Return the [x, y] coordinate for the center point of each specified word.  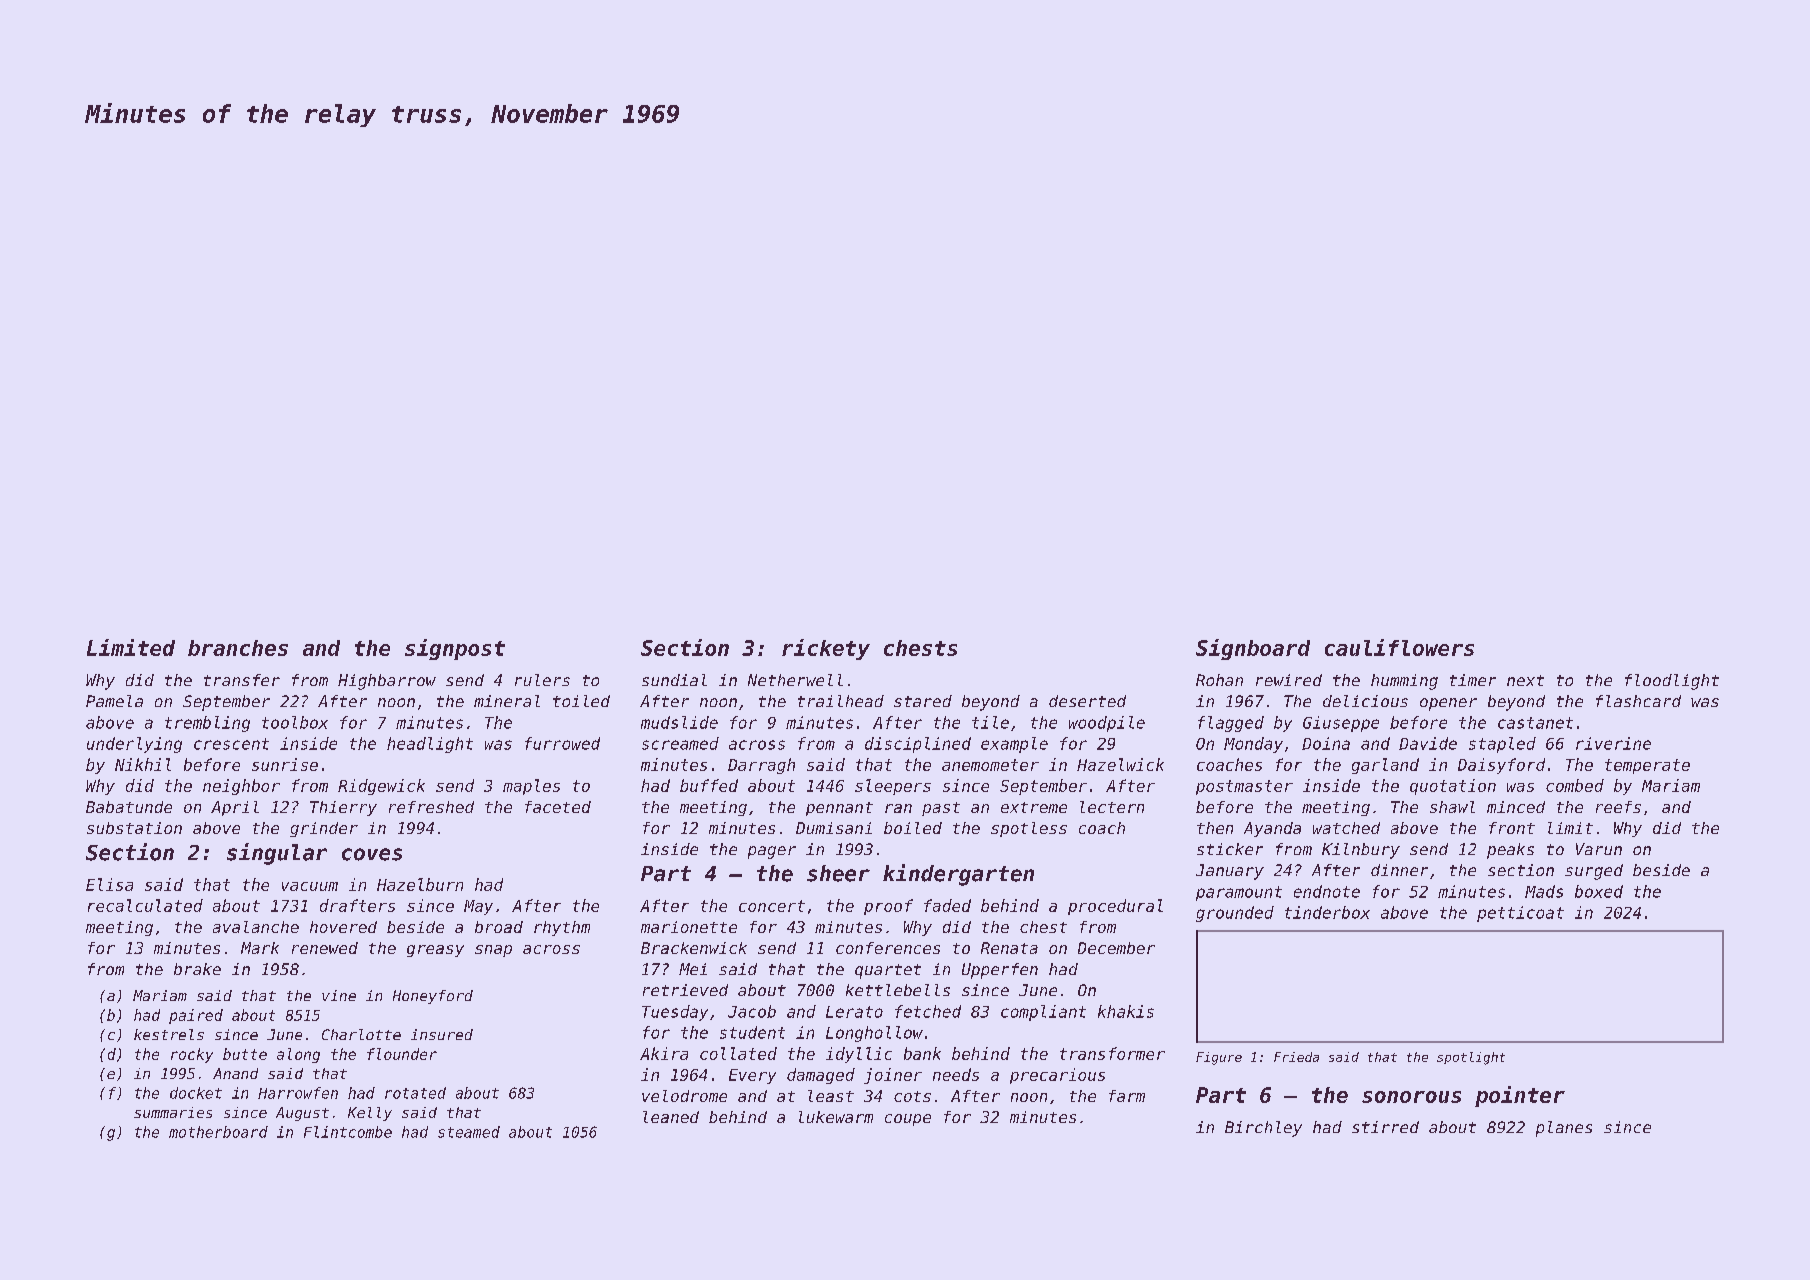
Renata [1009, 948]
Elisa [109, 884]
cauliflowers [1399, 647]
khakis [1126, 1011]
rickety [826, 649]
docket [196, 1093]
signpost [455, 649]
